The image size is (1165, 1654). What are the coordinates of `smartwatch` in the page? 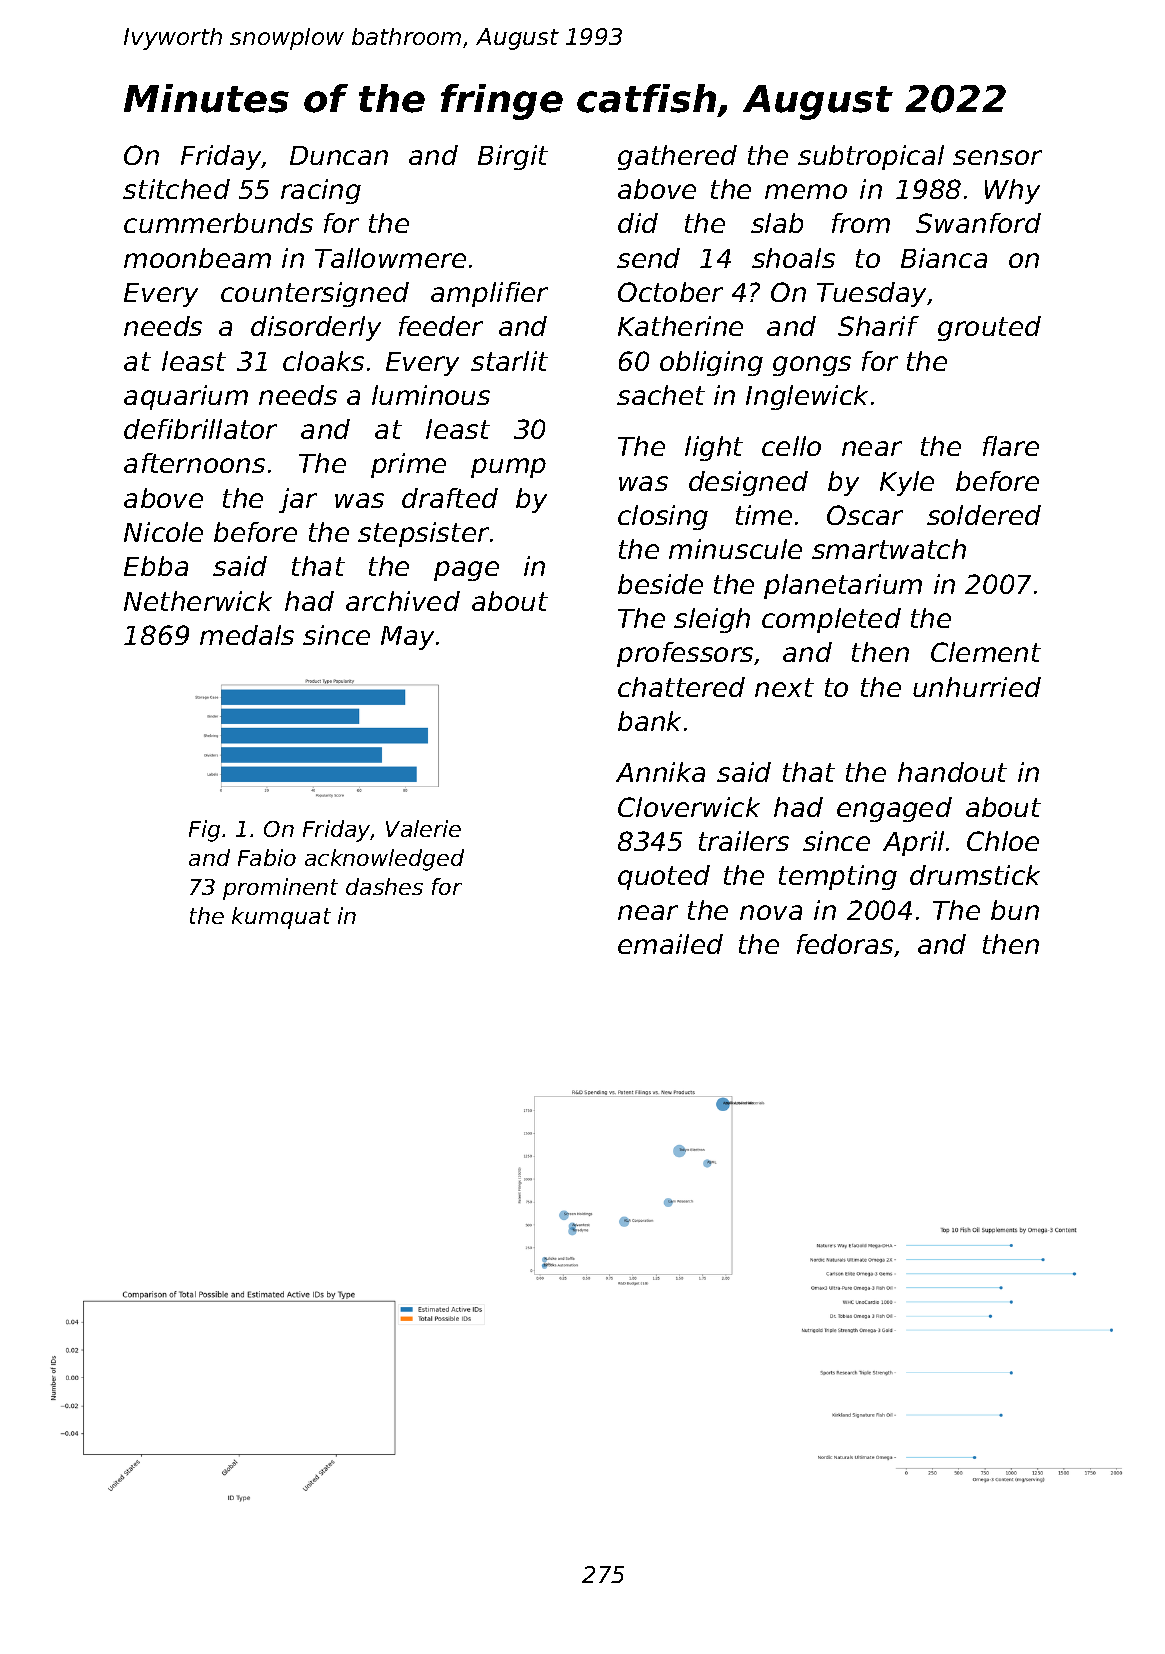 It's located at (889, 549).
